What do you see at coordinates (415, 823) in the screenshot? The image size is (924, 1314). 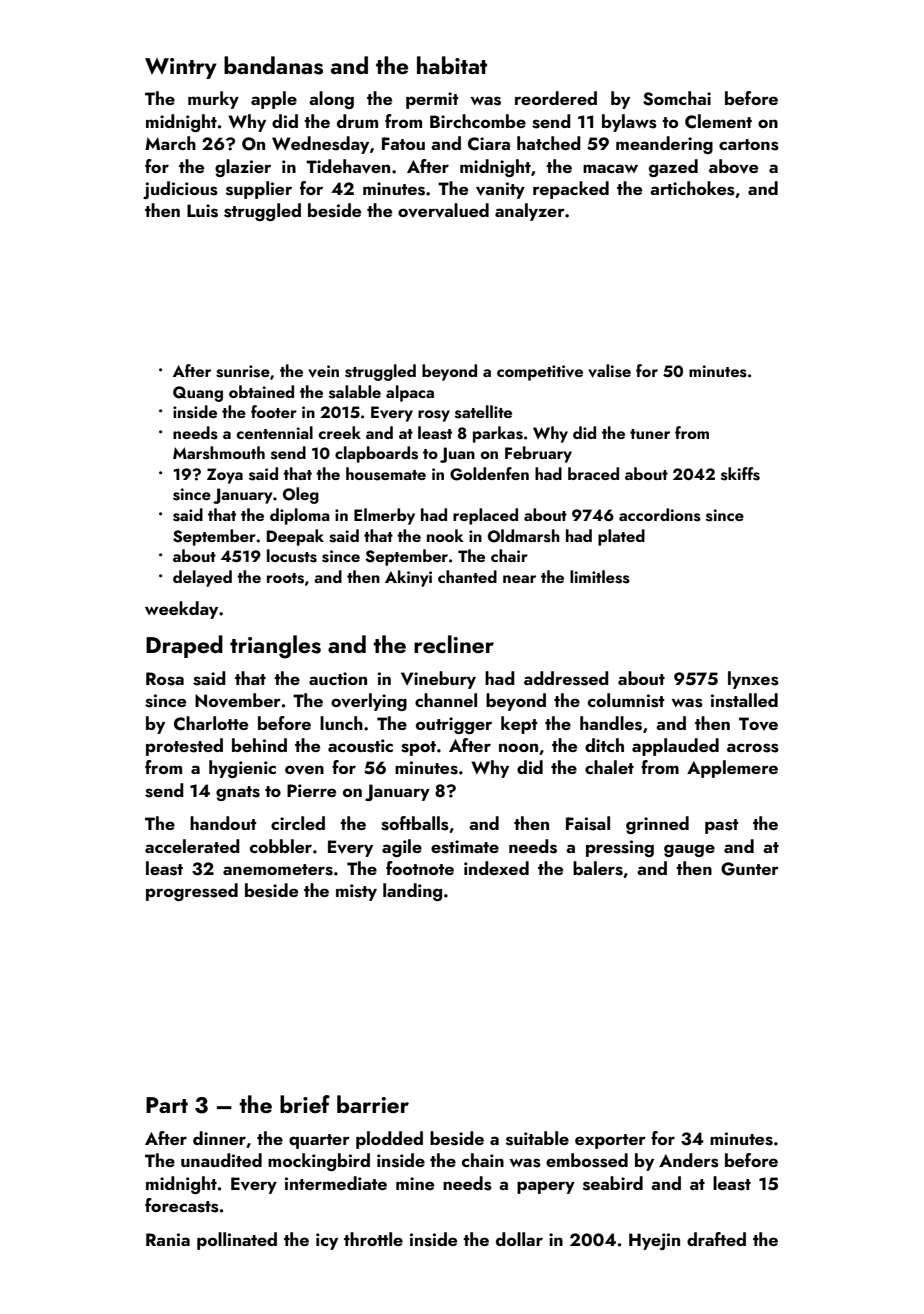 I see `softballs` at bounding box center [415, 823].
